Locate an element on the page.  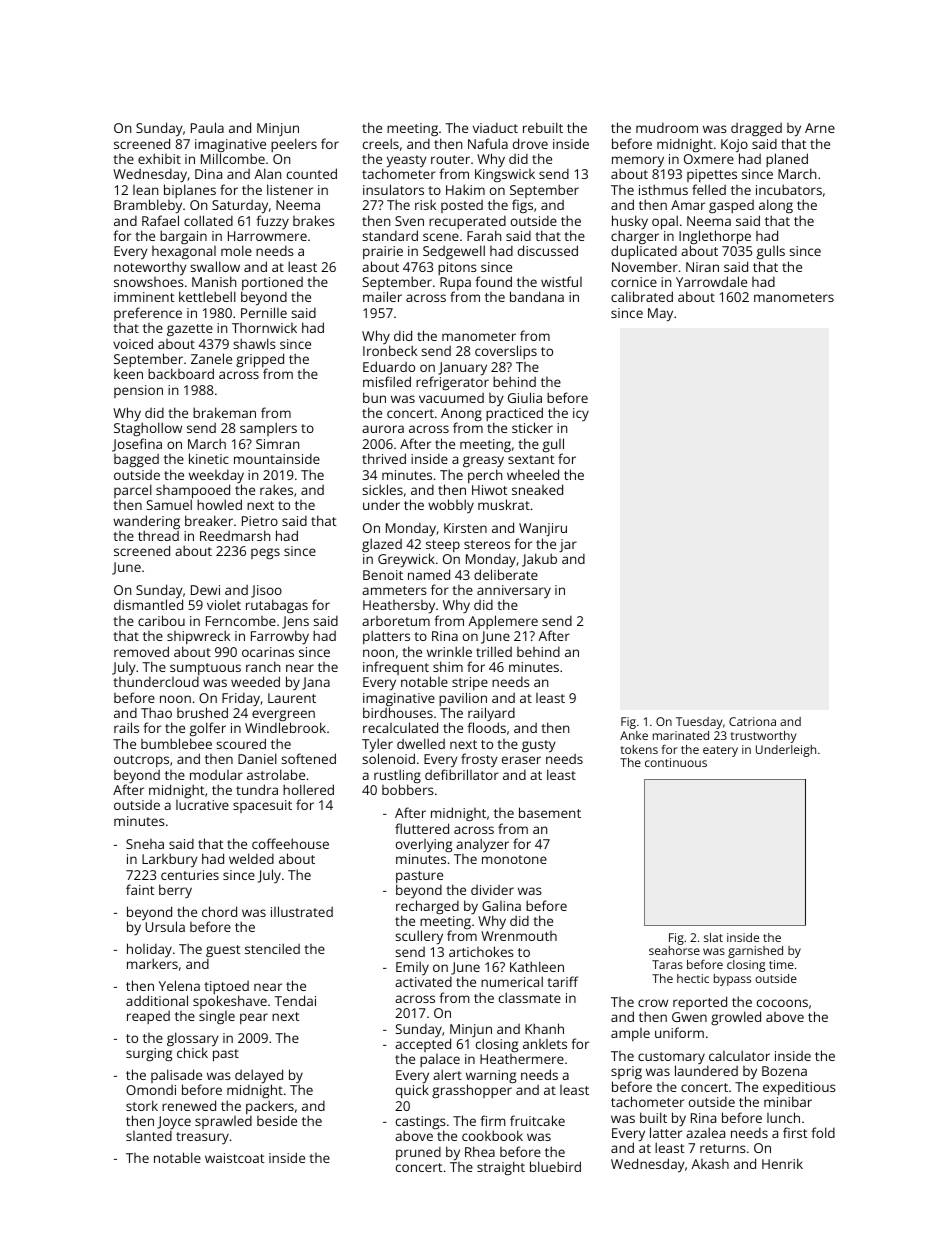
lean is located at coordinates (145, 190).
